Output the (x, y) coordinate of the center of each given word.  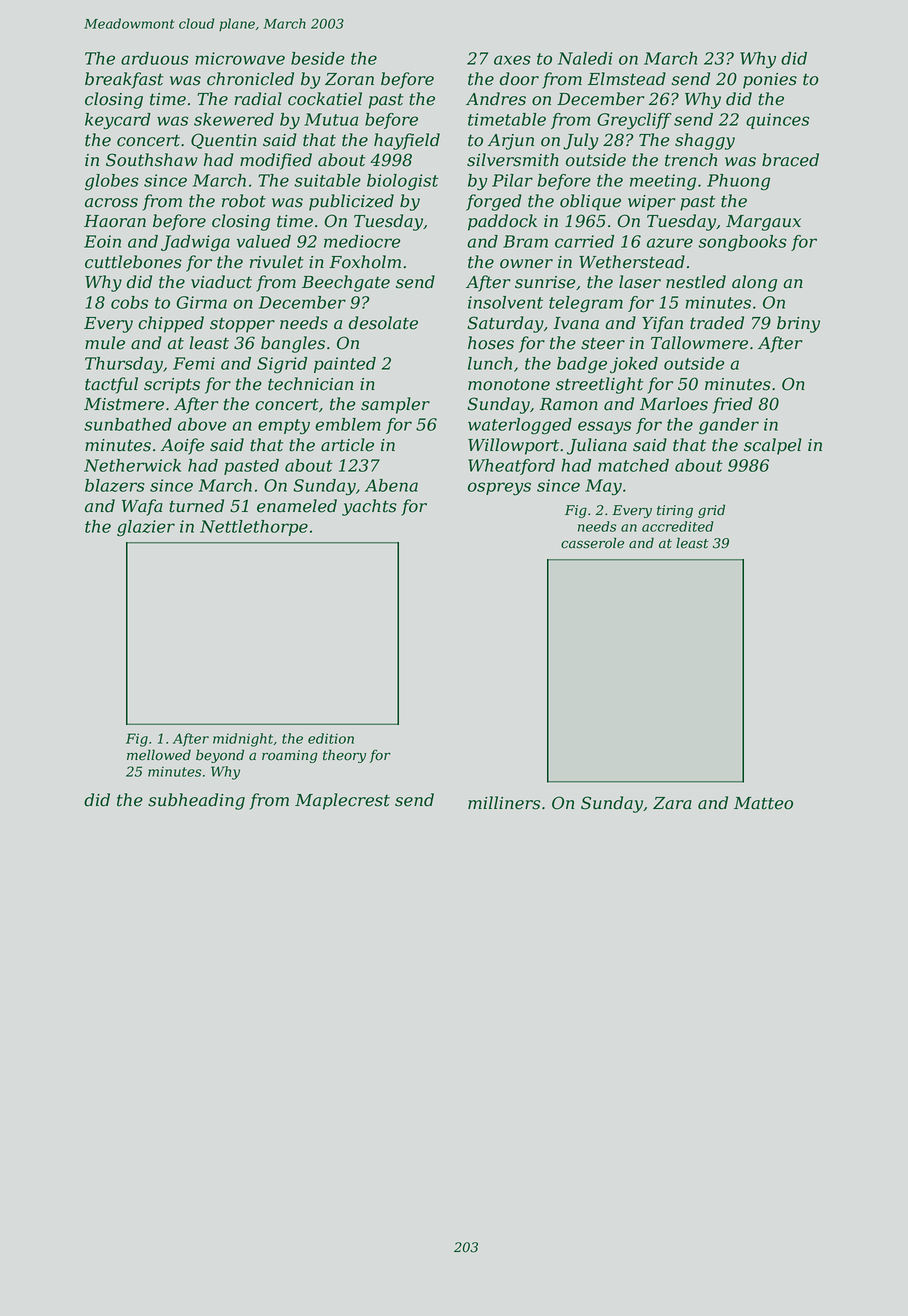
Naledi (585, 58)
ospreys (499, 489)
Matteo (763, 803)
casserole (592, 543)
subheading (196, 801)
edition (331, 738)
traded (717, 323)
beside (318, 58)
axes (512, 60)
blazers (115, 485)
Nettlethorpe (254, 528)
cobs (129, 302)
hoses (491, 343)
